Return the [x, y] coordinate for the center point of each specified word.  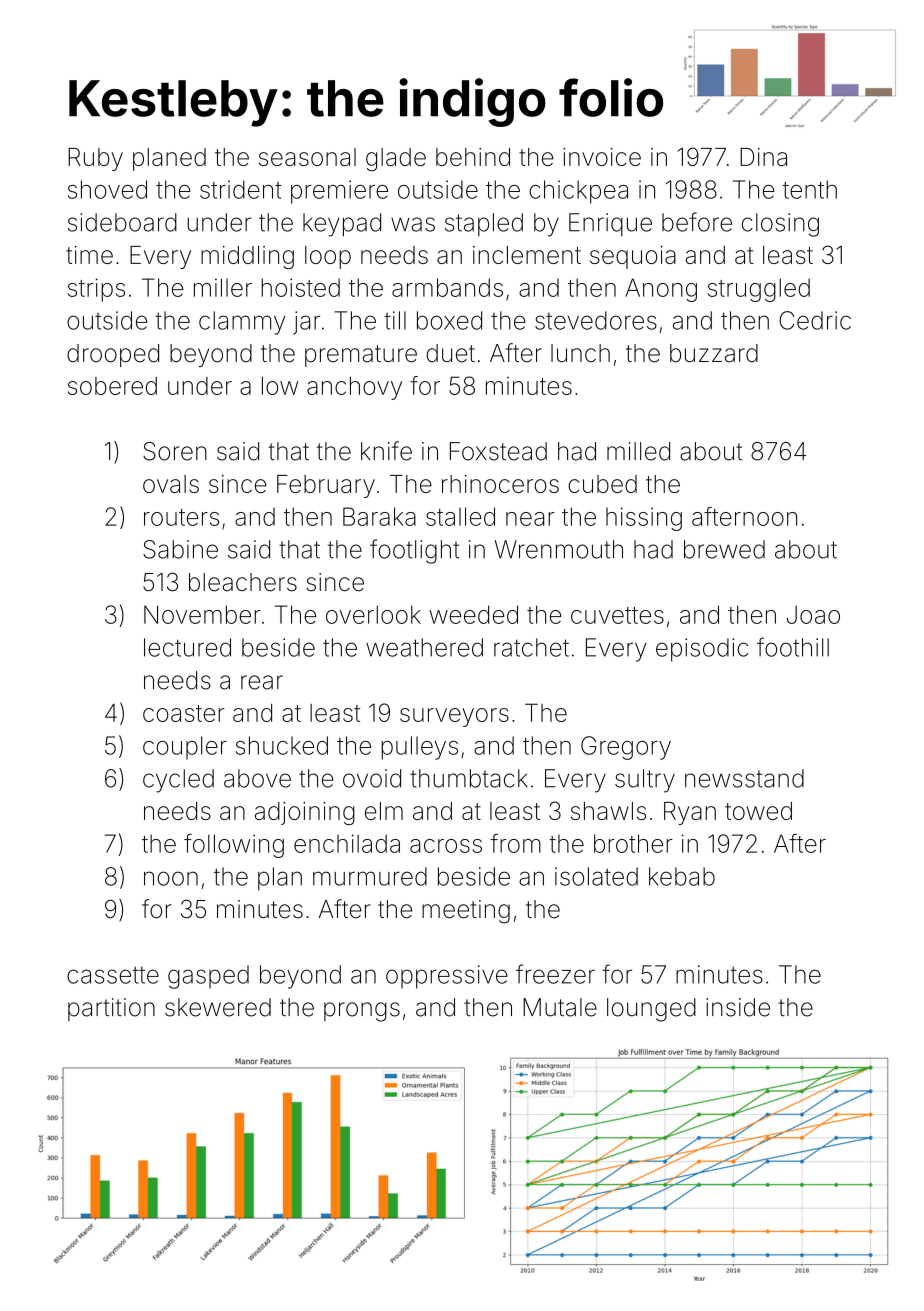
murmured [370, 876]
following [234, 846]
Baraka [379, 516]
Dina [763, 157]
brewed [724, 549]
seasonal [307, 157]
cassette [113, 975]
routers [181, 517]
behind [473, 157]
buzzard [714, 353]
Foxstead [498, 451]
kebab [682, 876]
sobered [112, 386]
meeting [466, 912]
